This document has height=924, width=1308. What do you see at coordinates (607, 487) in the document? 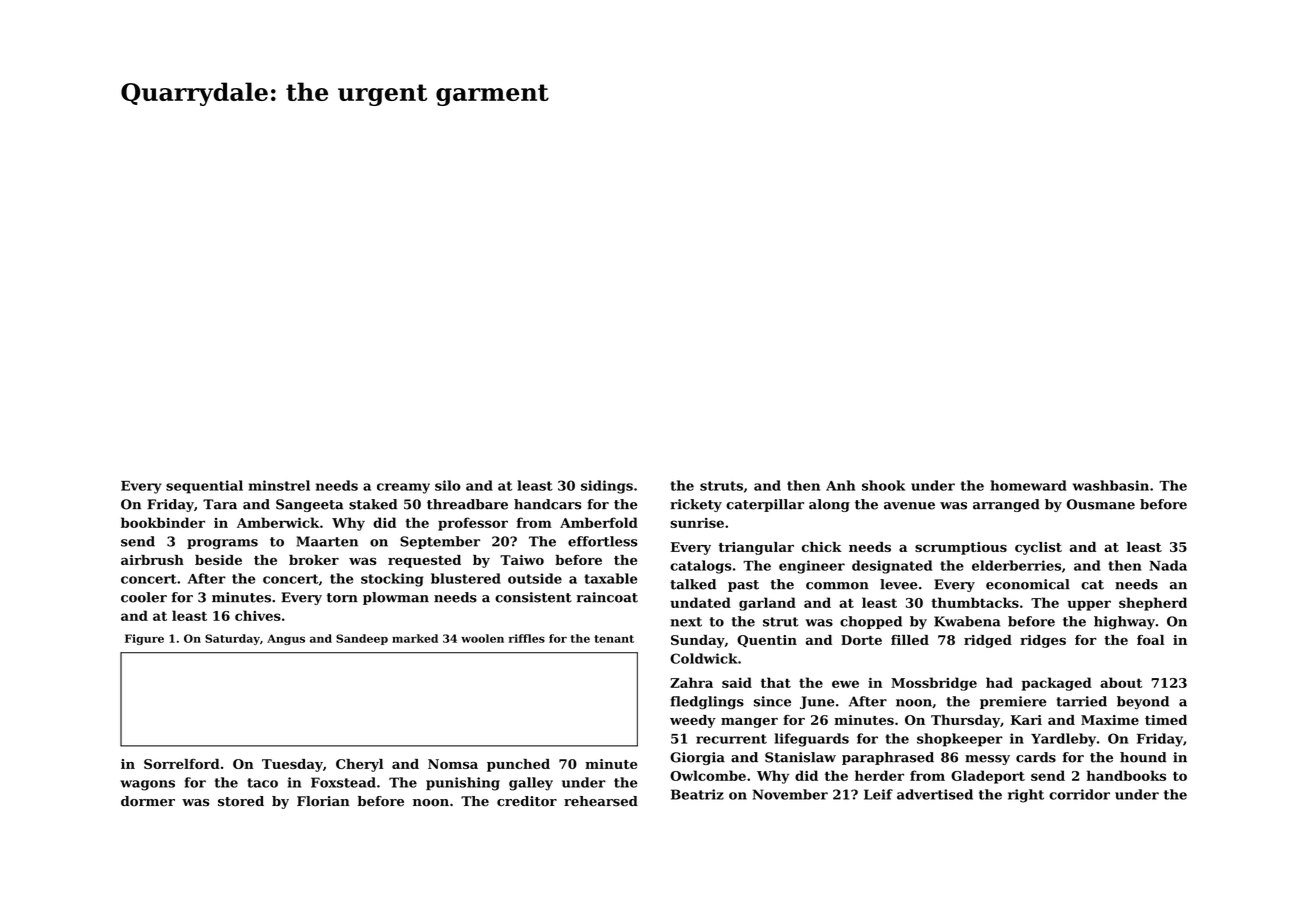
I see `sidings` at bounding box center [607, 487].
